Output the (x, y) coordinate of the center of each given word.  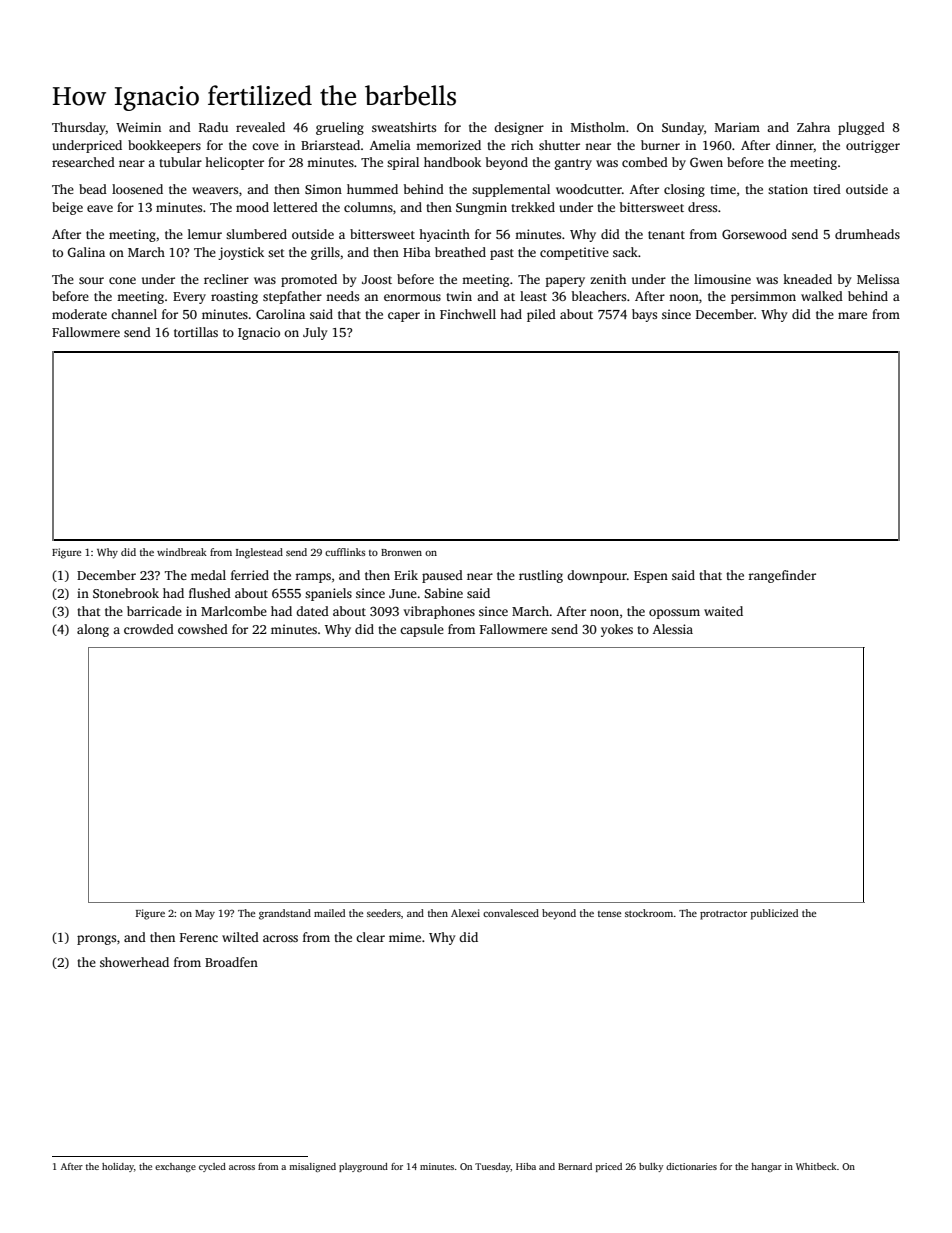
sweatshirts (404, 127)
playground (363, 1167)
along (93, 630)
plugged (861, 128)
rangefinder (782, 576)
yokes (617, 630)
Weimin (138, 127)
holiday (118, 1167)
